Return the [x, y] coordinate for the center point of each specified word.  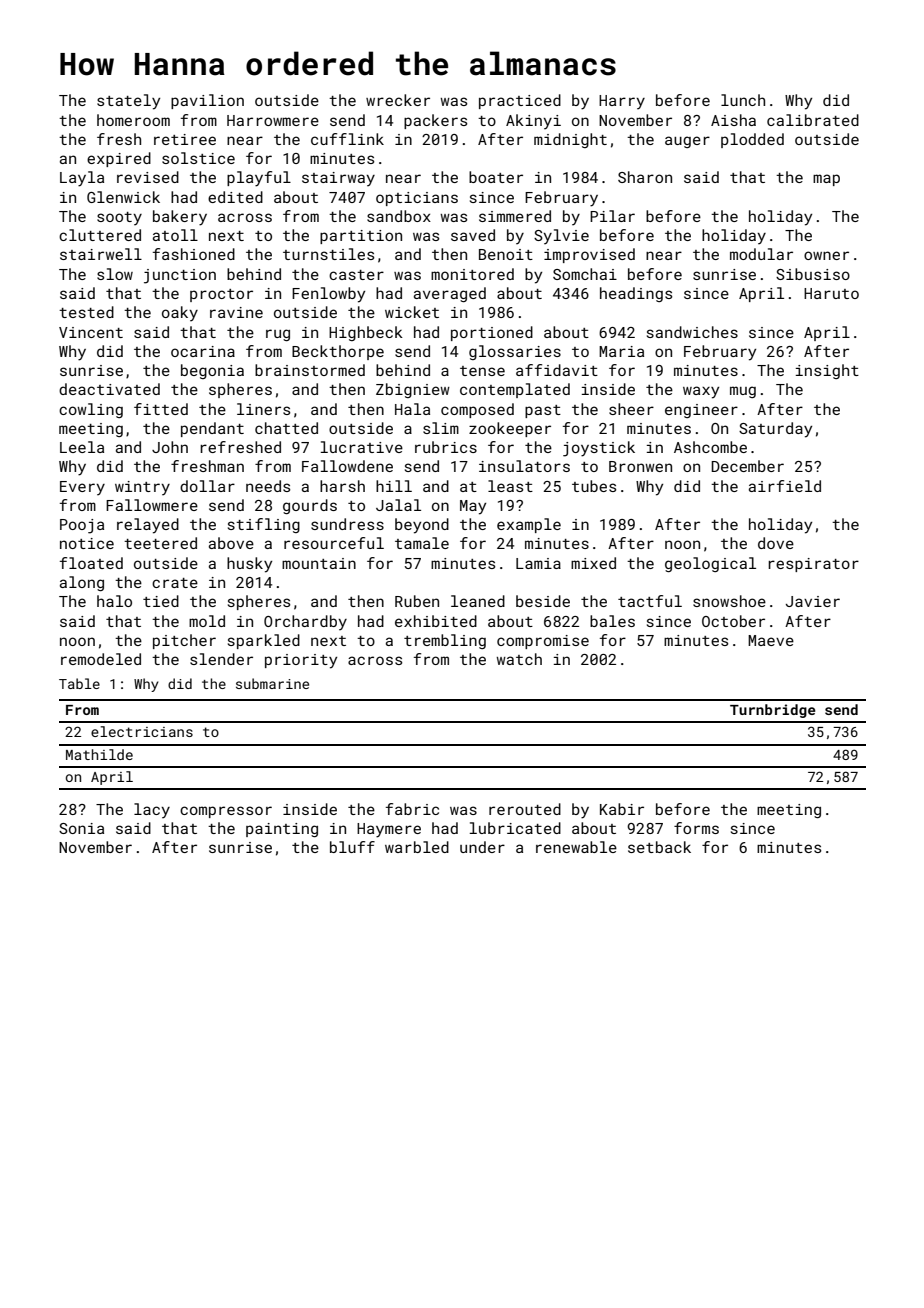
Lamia [538, 563]
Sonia [81, 828]
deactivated [109, 389]
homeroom [133, 120]
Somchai [585, 274]
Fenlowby [328, 295]
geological [710, 564]
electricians [142, 731]
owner [826, 255]
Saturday [775, 430]
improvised [589, 255]
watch [519, 659]
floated [91, 563]
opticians [417, 199]
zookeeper [510, 429]
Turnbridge [772, 711]
